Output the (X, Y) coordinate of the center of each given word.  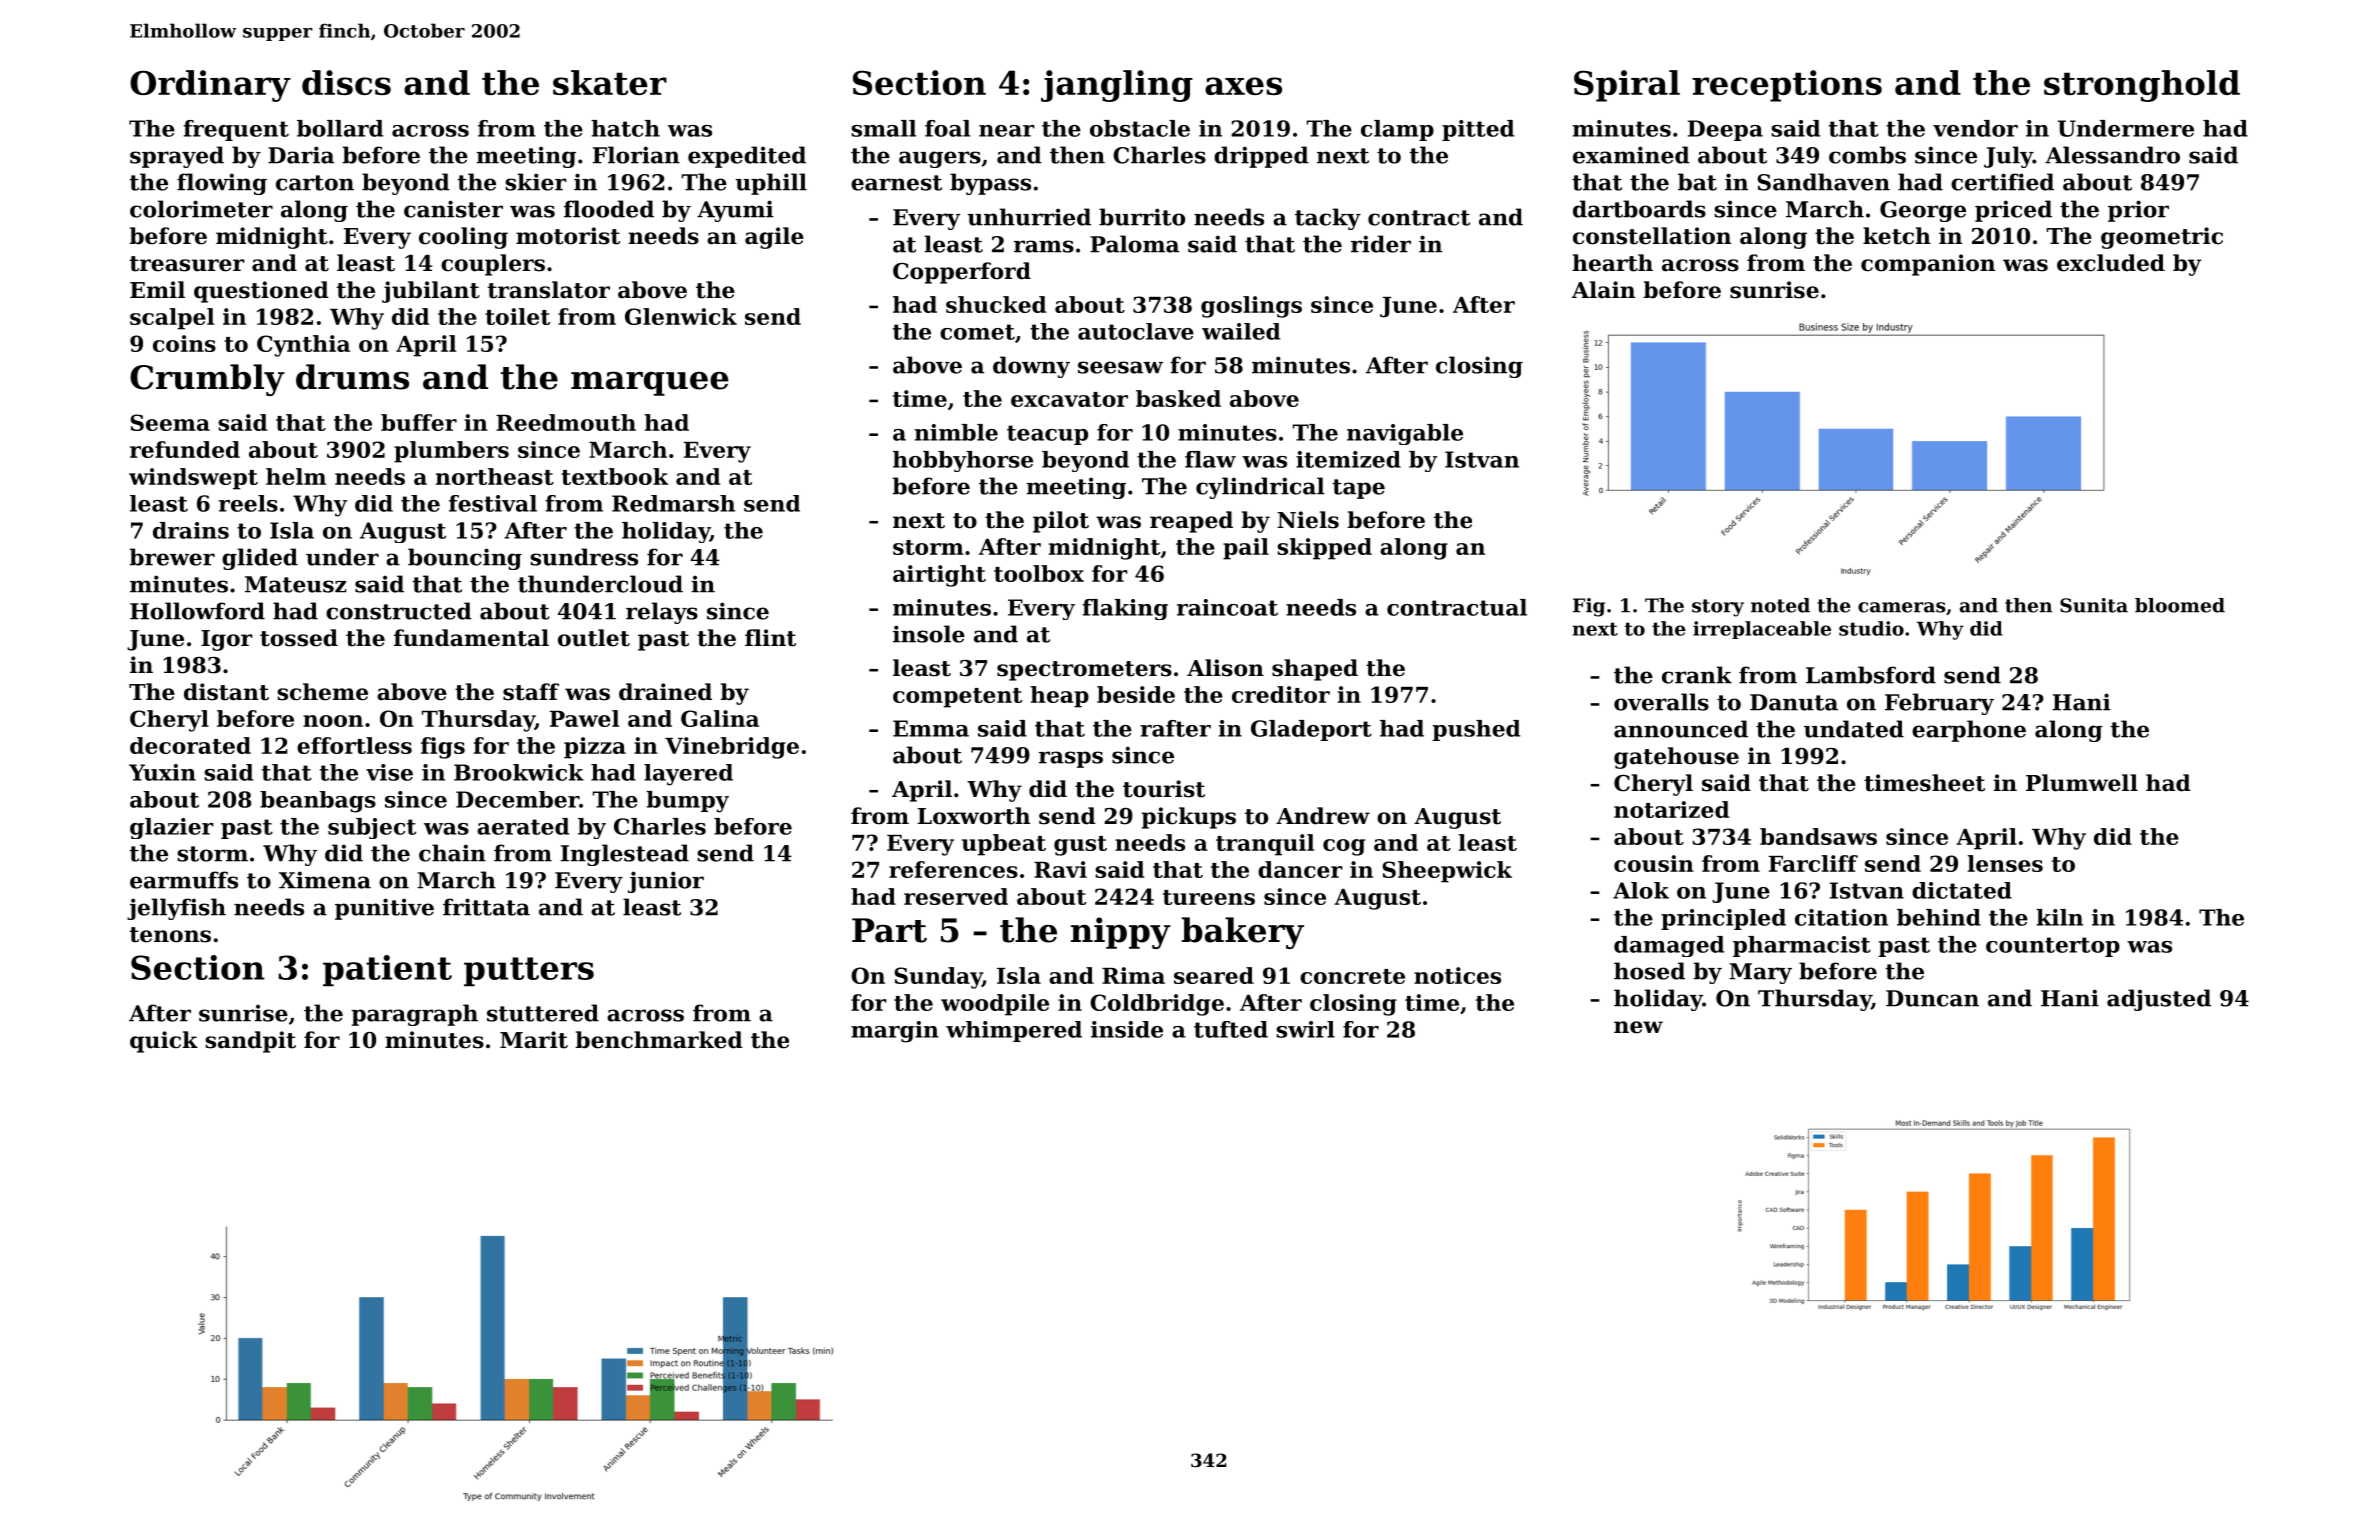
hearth (1612, 263)
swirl (1305, 1029)
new (1638, 1027)
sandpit (250, 1042)
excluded (2111, 263)
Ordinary (210, 86)
